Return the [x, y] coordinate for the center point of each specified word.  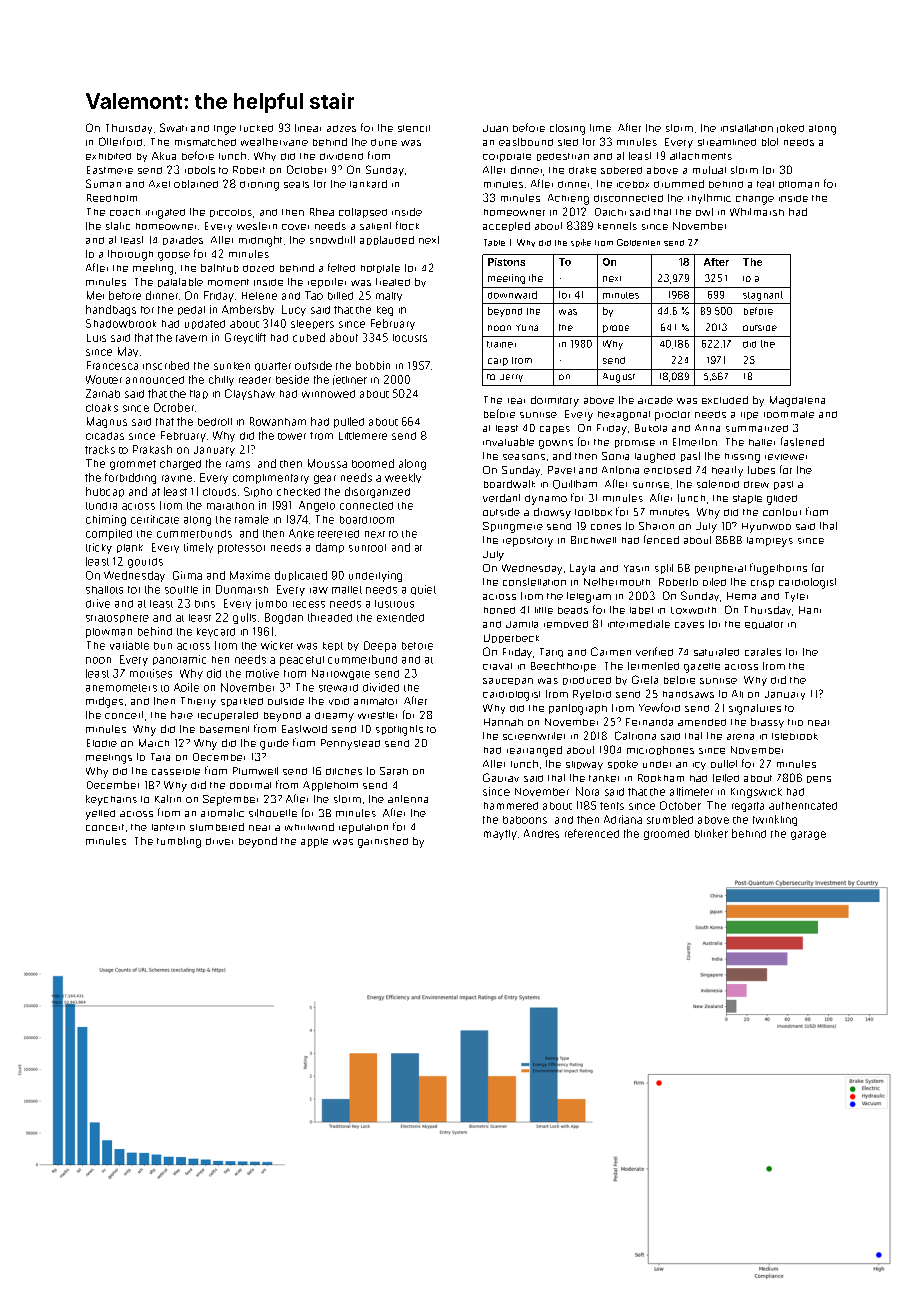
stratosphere [117, 618]
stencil [414, 128]
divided [381, 687]
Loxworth [693, 610]
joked [790, 128]
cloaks [102, 408]
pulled [349, 422]
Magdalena [797, 401]
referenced [592, 833]
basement [224, 729]
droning [259, 186]
